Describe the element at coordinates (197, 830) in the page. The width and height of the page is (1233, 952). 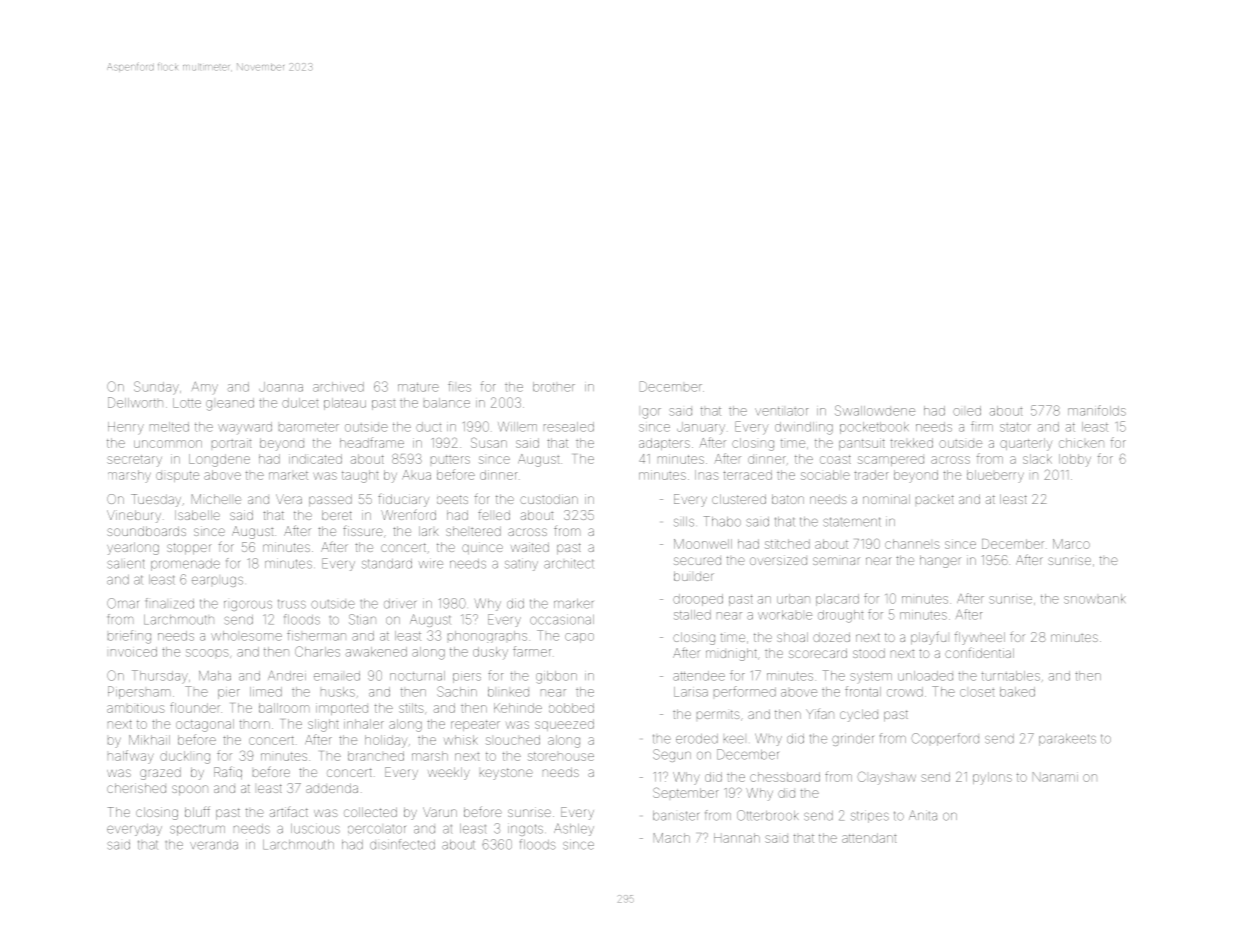
I see `spectrum` at that location.
